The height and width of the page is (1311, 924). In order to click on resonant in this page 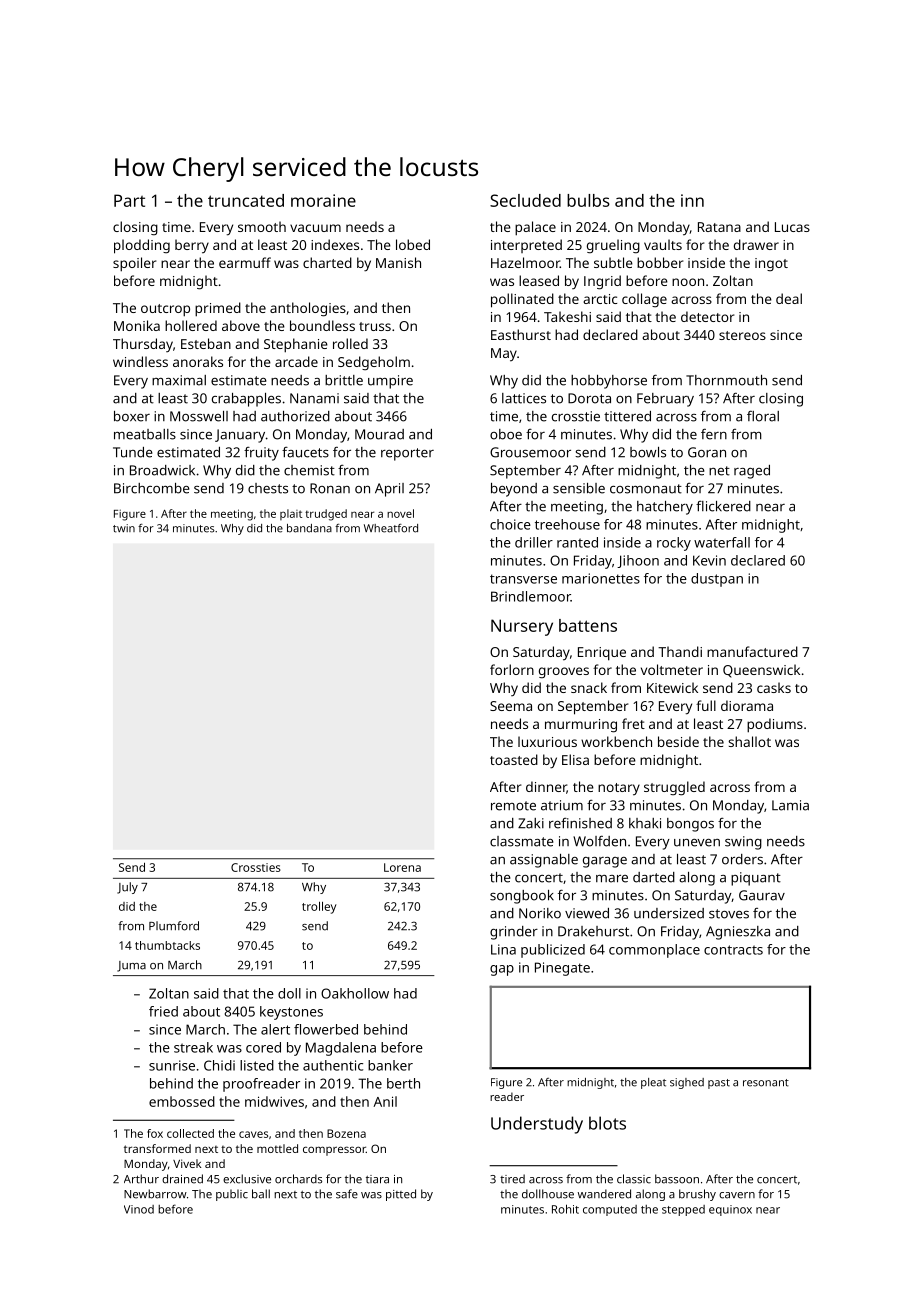, I will do `click(766, 1083)`.
